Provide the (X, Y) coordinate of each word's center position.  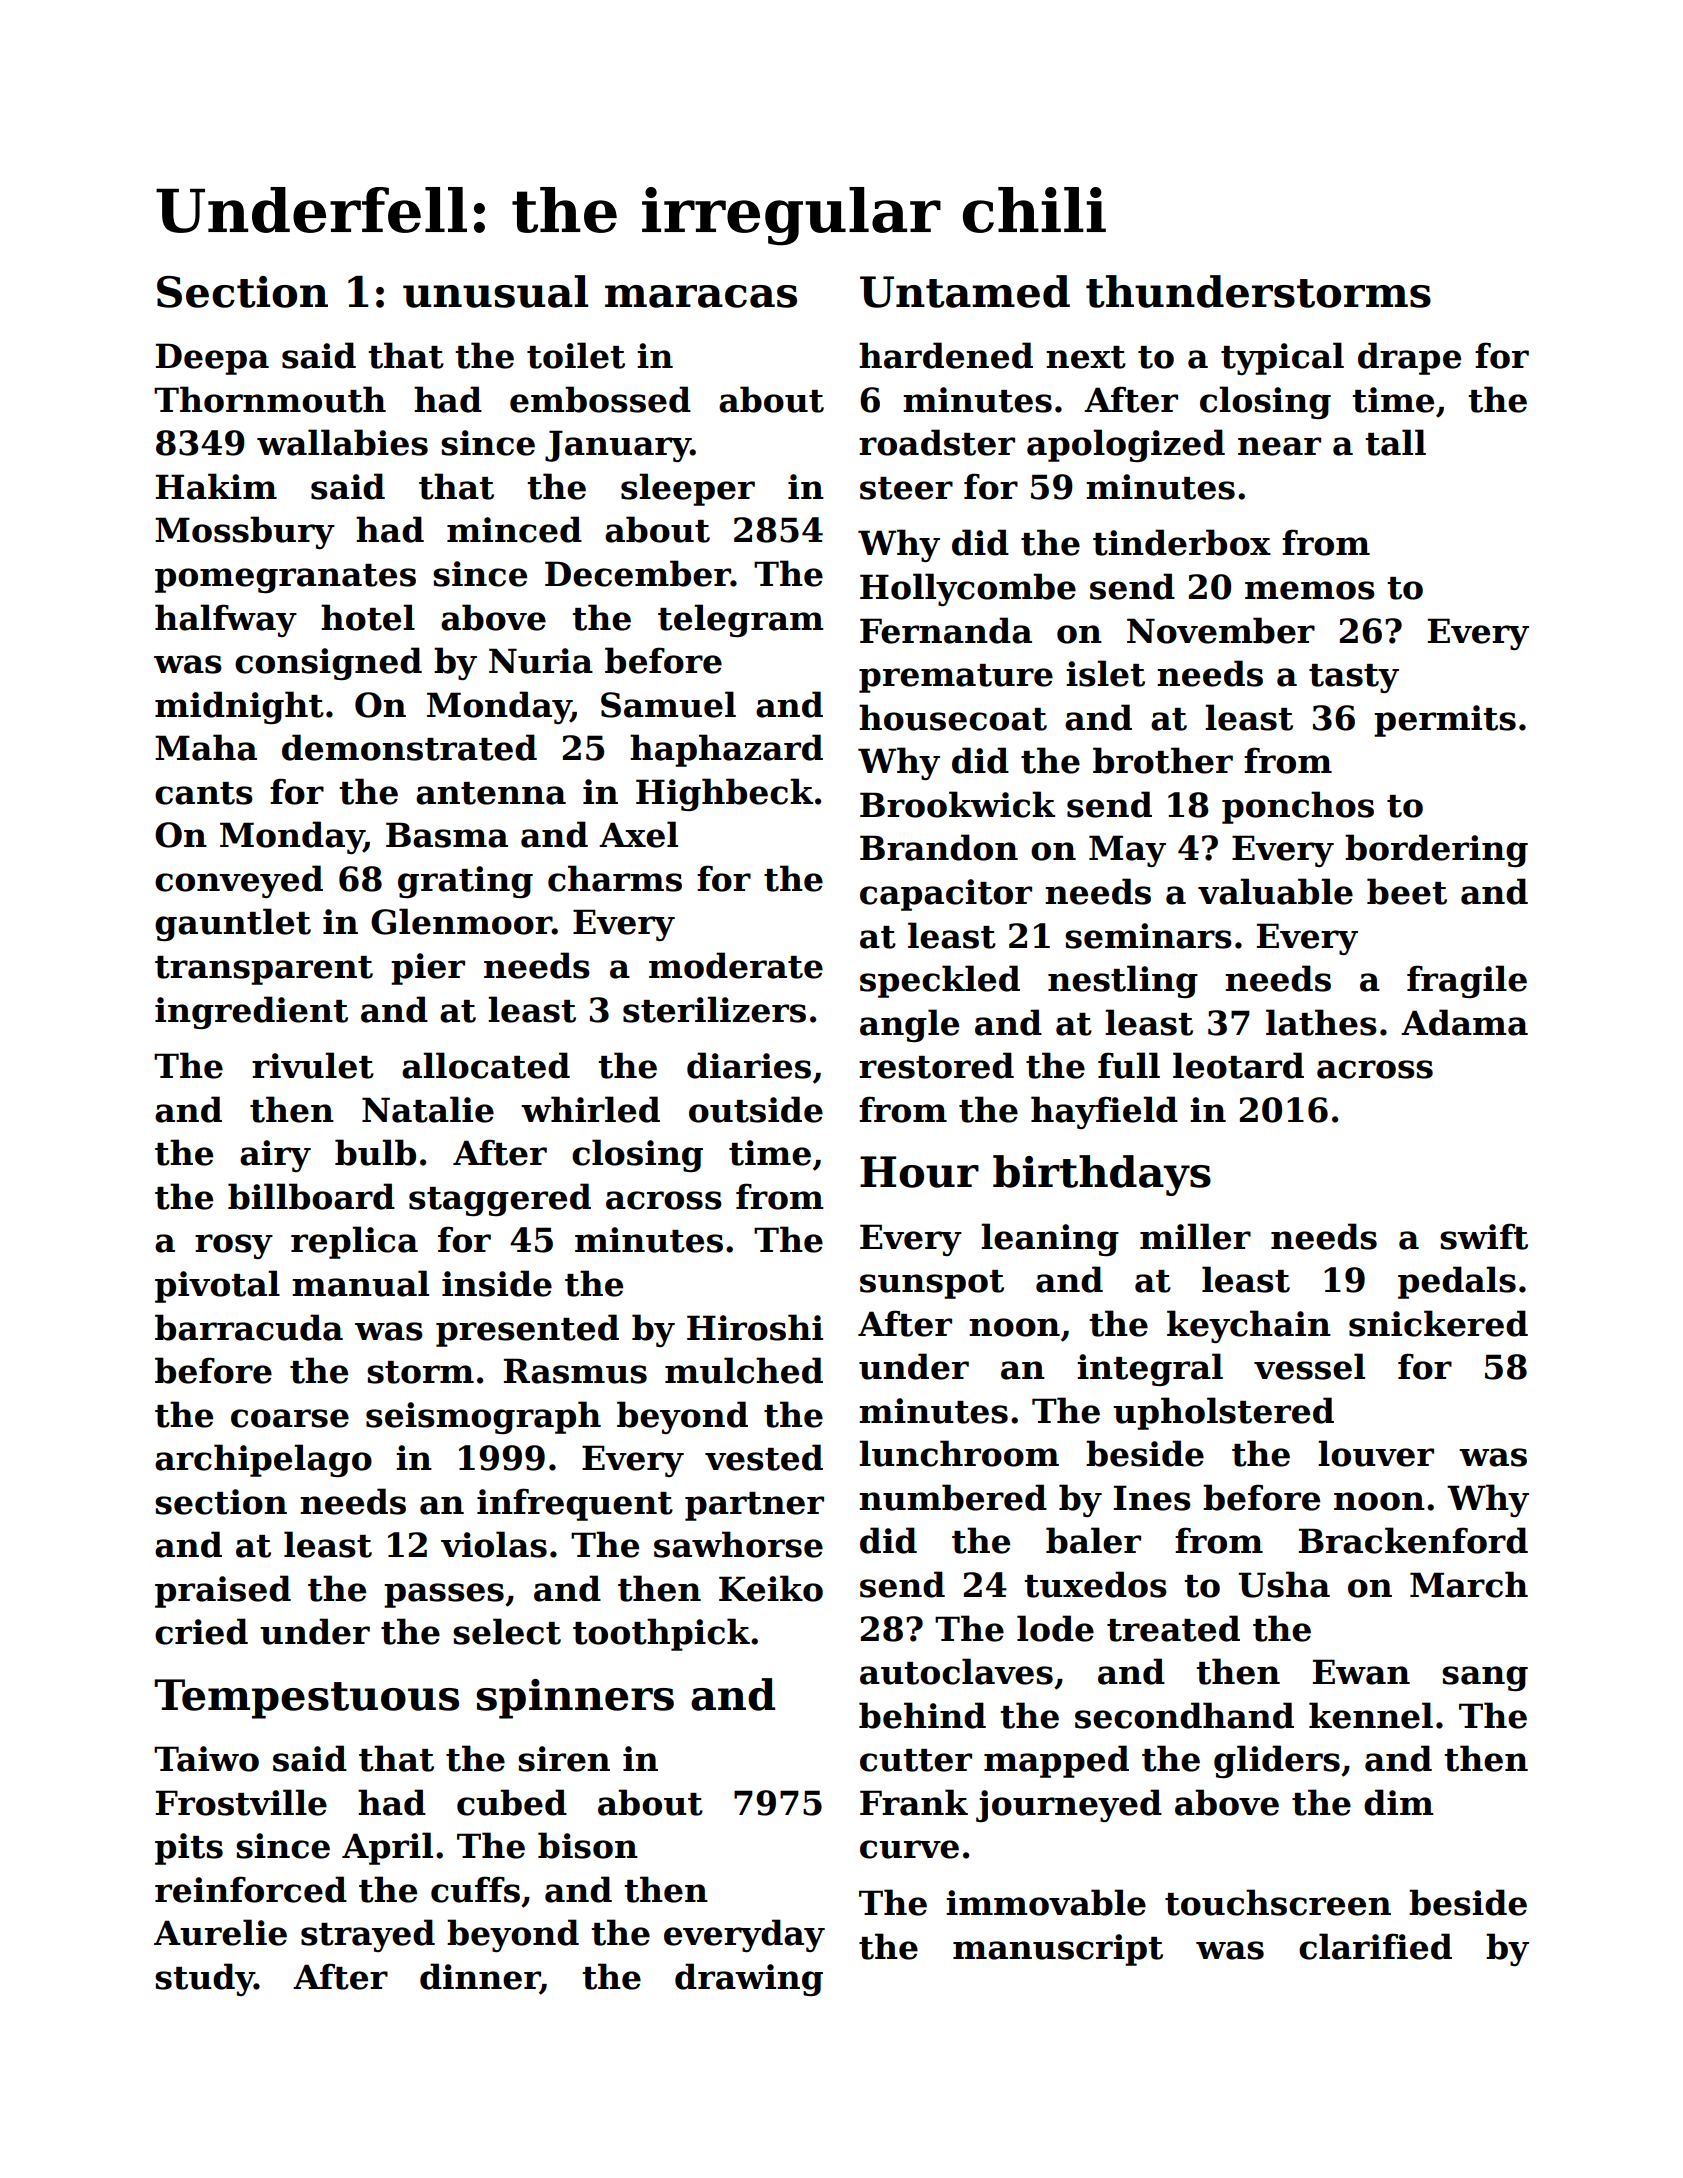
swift (1484, 1236)
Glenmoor (461, 921)
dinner (480, 1977)
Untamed (965, 291)
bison (588, 1845)
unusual (495, 291)
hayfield (1104, 1112)
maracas (701, 296)
